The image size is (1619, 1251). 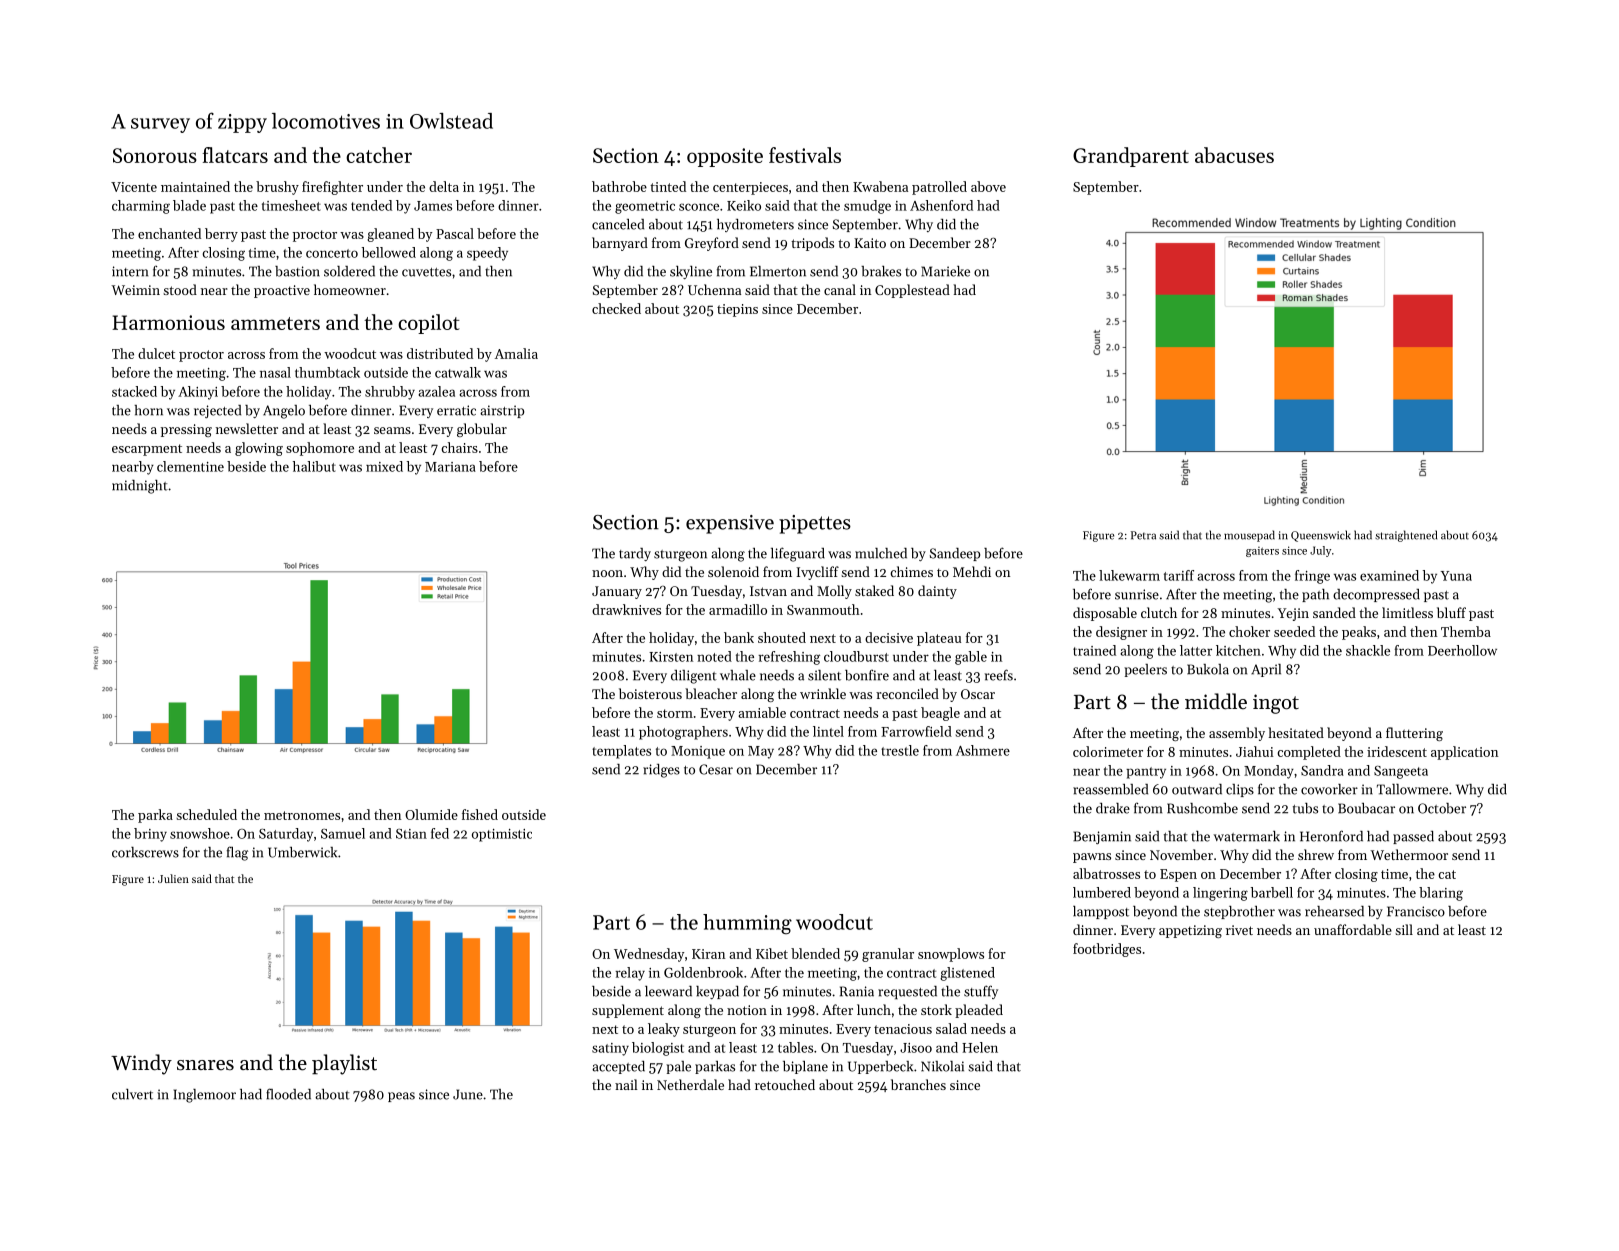 What do you see at coordinates (628, 1011) in the screenshot?
I see `supplement` at bounding box center [628, 1011].
